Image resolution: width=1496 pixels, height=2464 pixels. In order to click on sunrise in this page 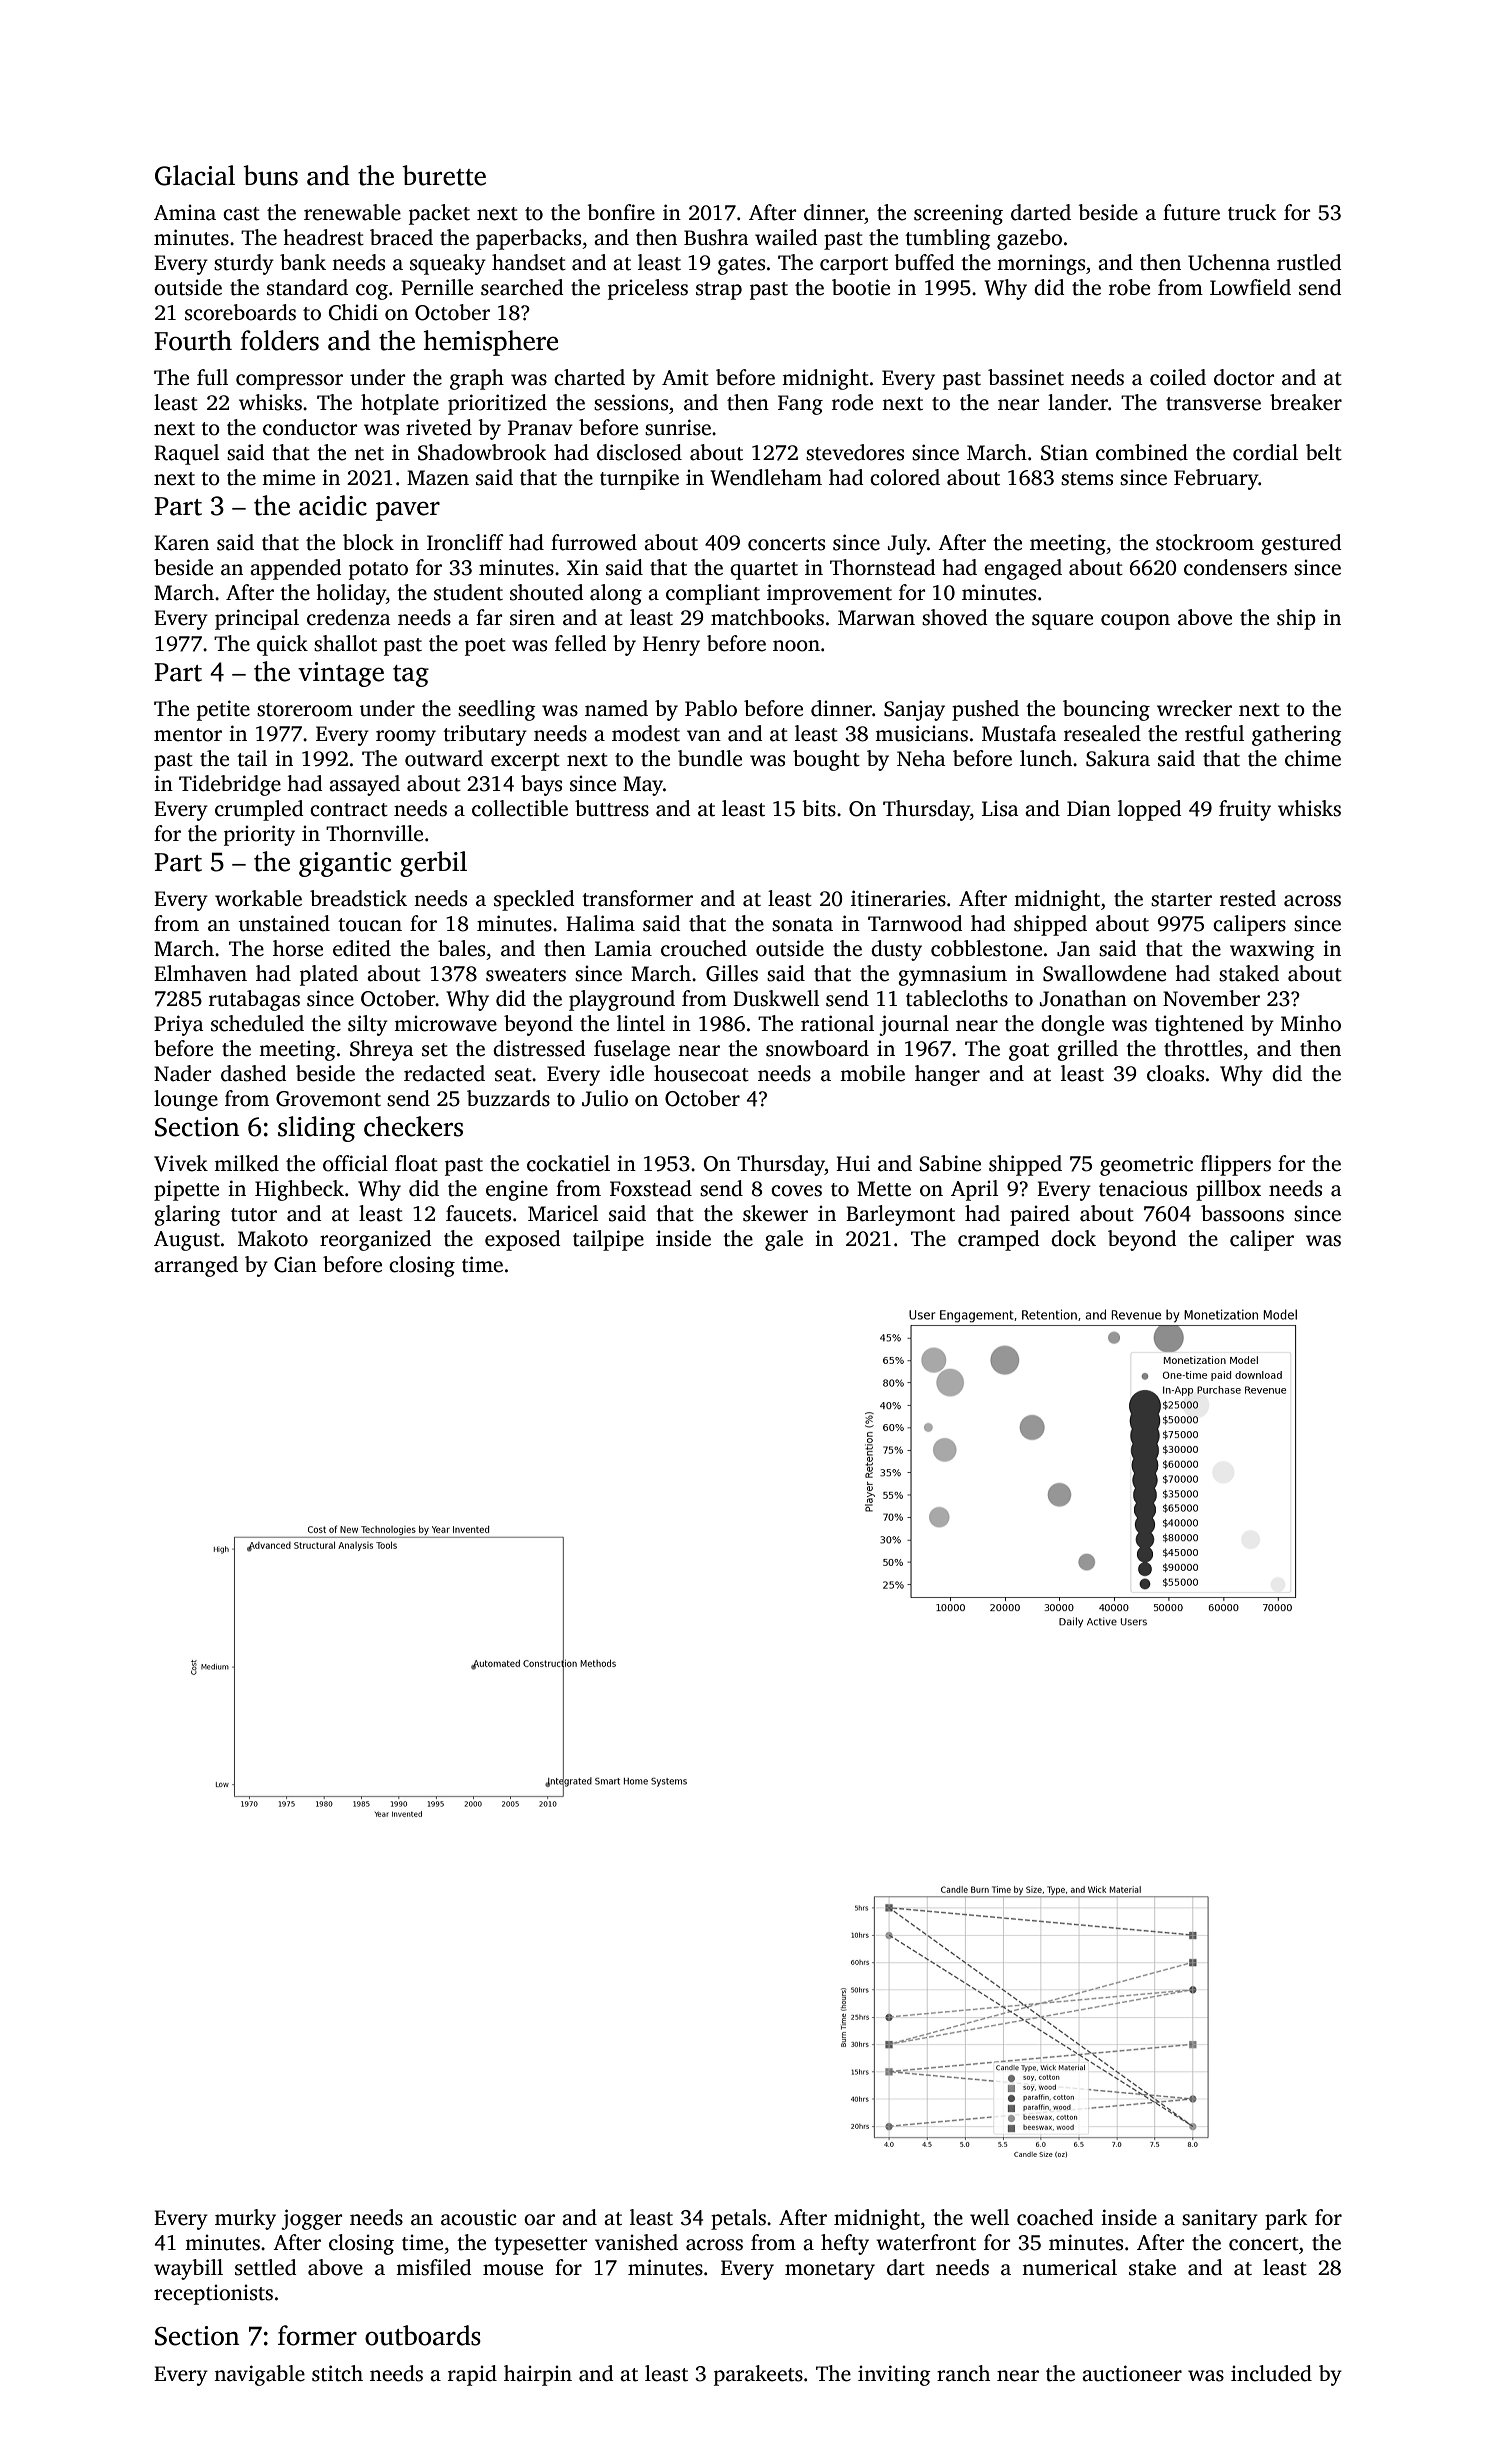, I will do `click(678, 427)`.
